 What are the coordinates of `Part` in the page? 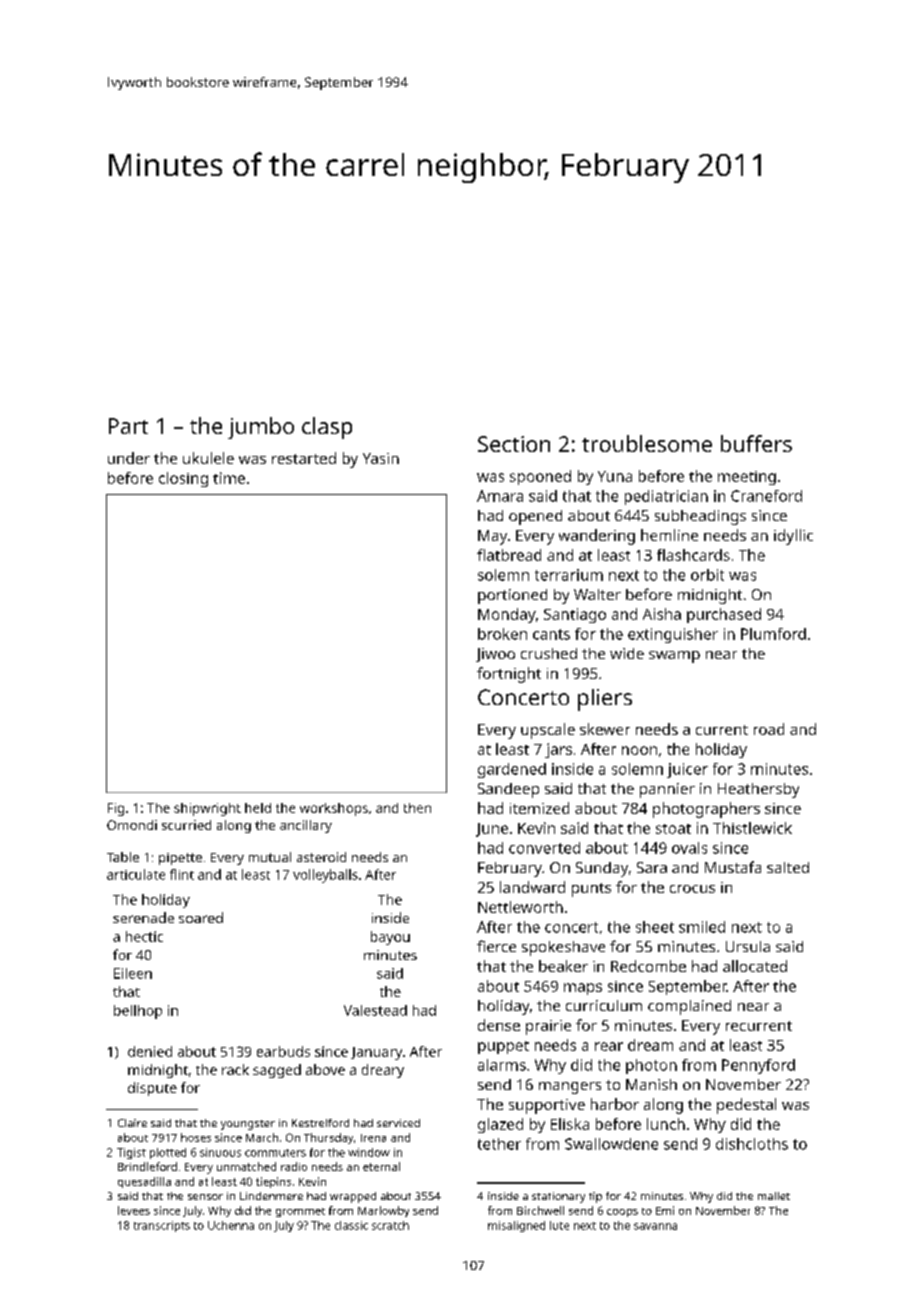 It's located at (128, 426).
